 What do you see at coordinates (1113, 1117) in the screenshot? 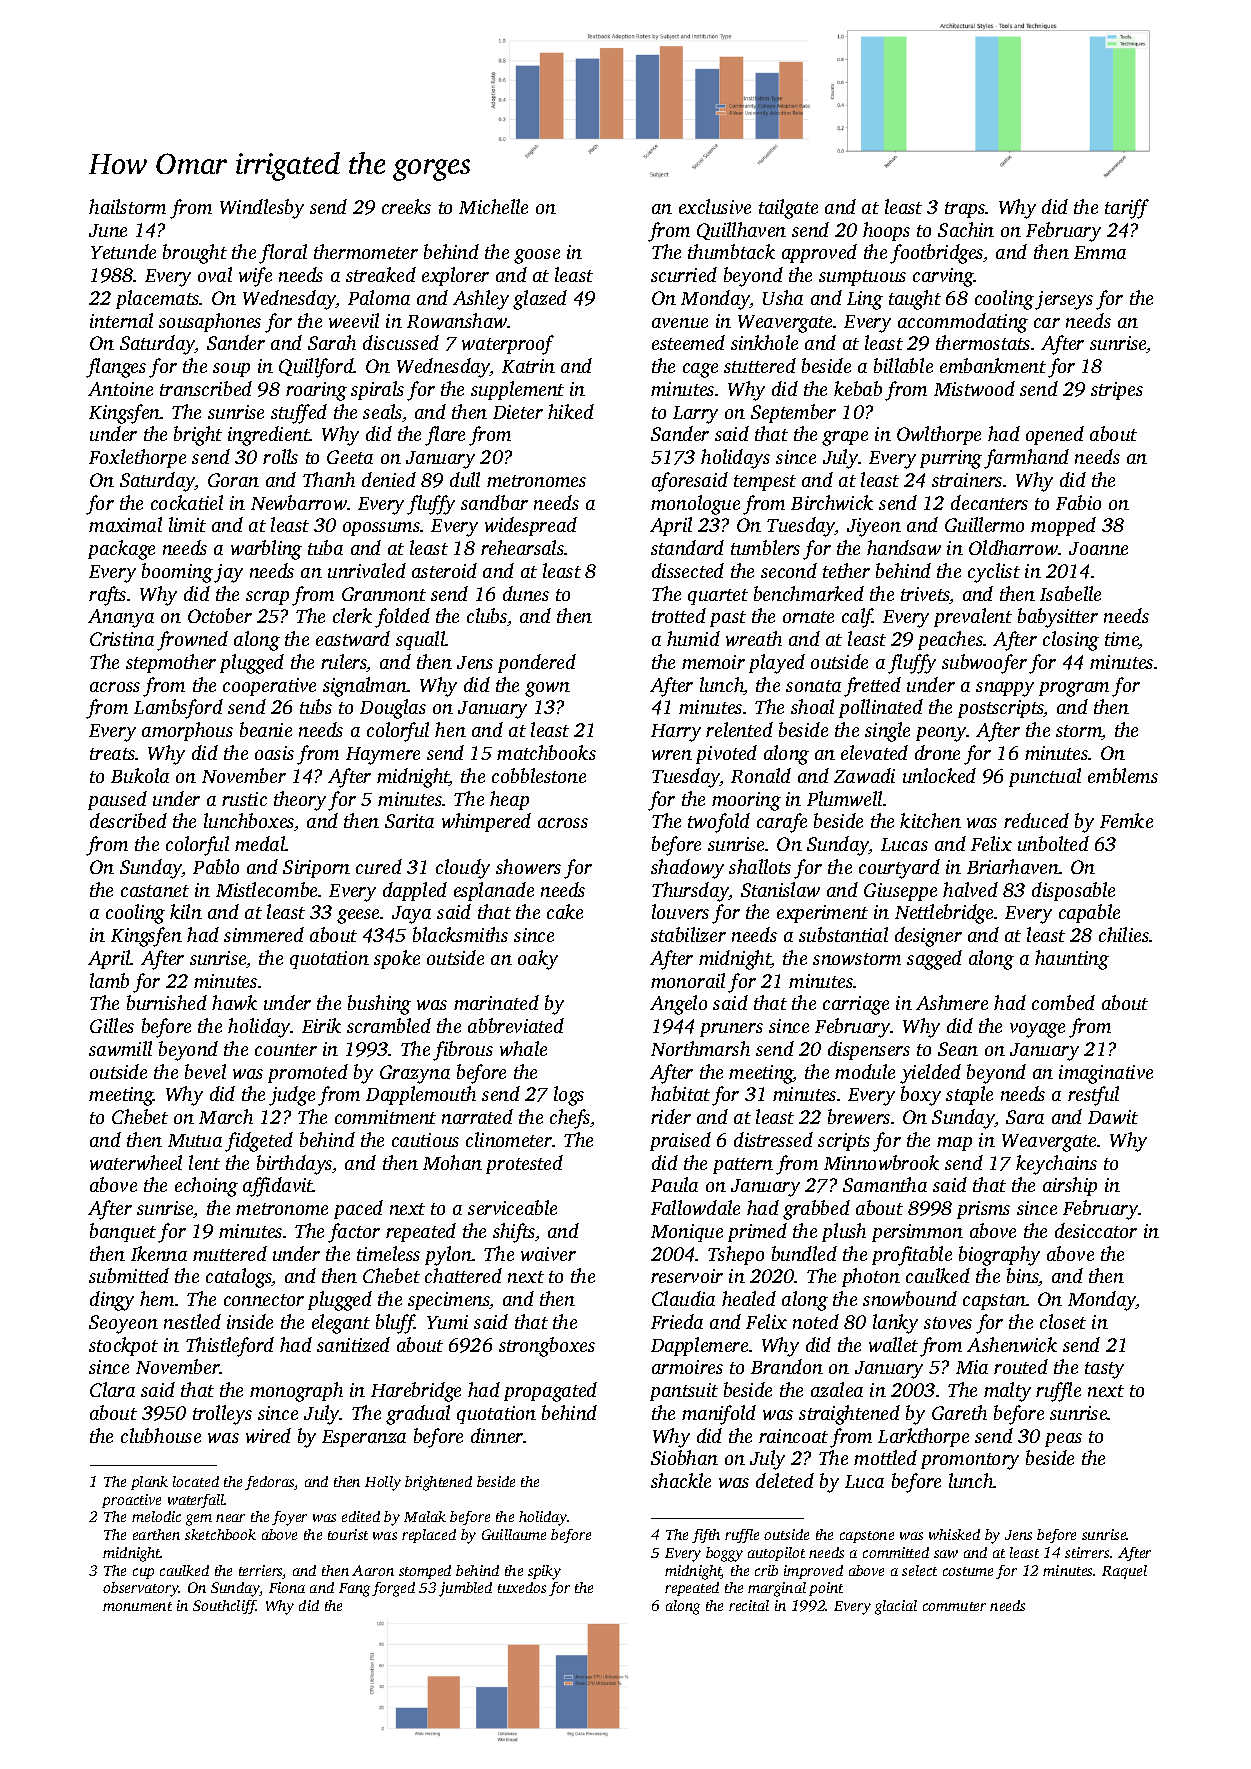
I see `Dawit` at bounding box center [1113, 1117].
